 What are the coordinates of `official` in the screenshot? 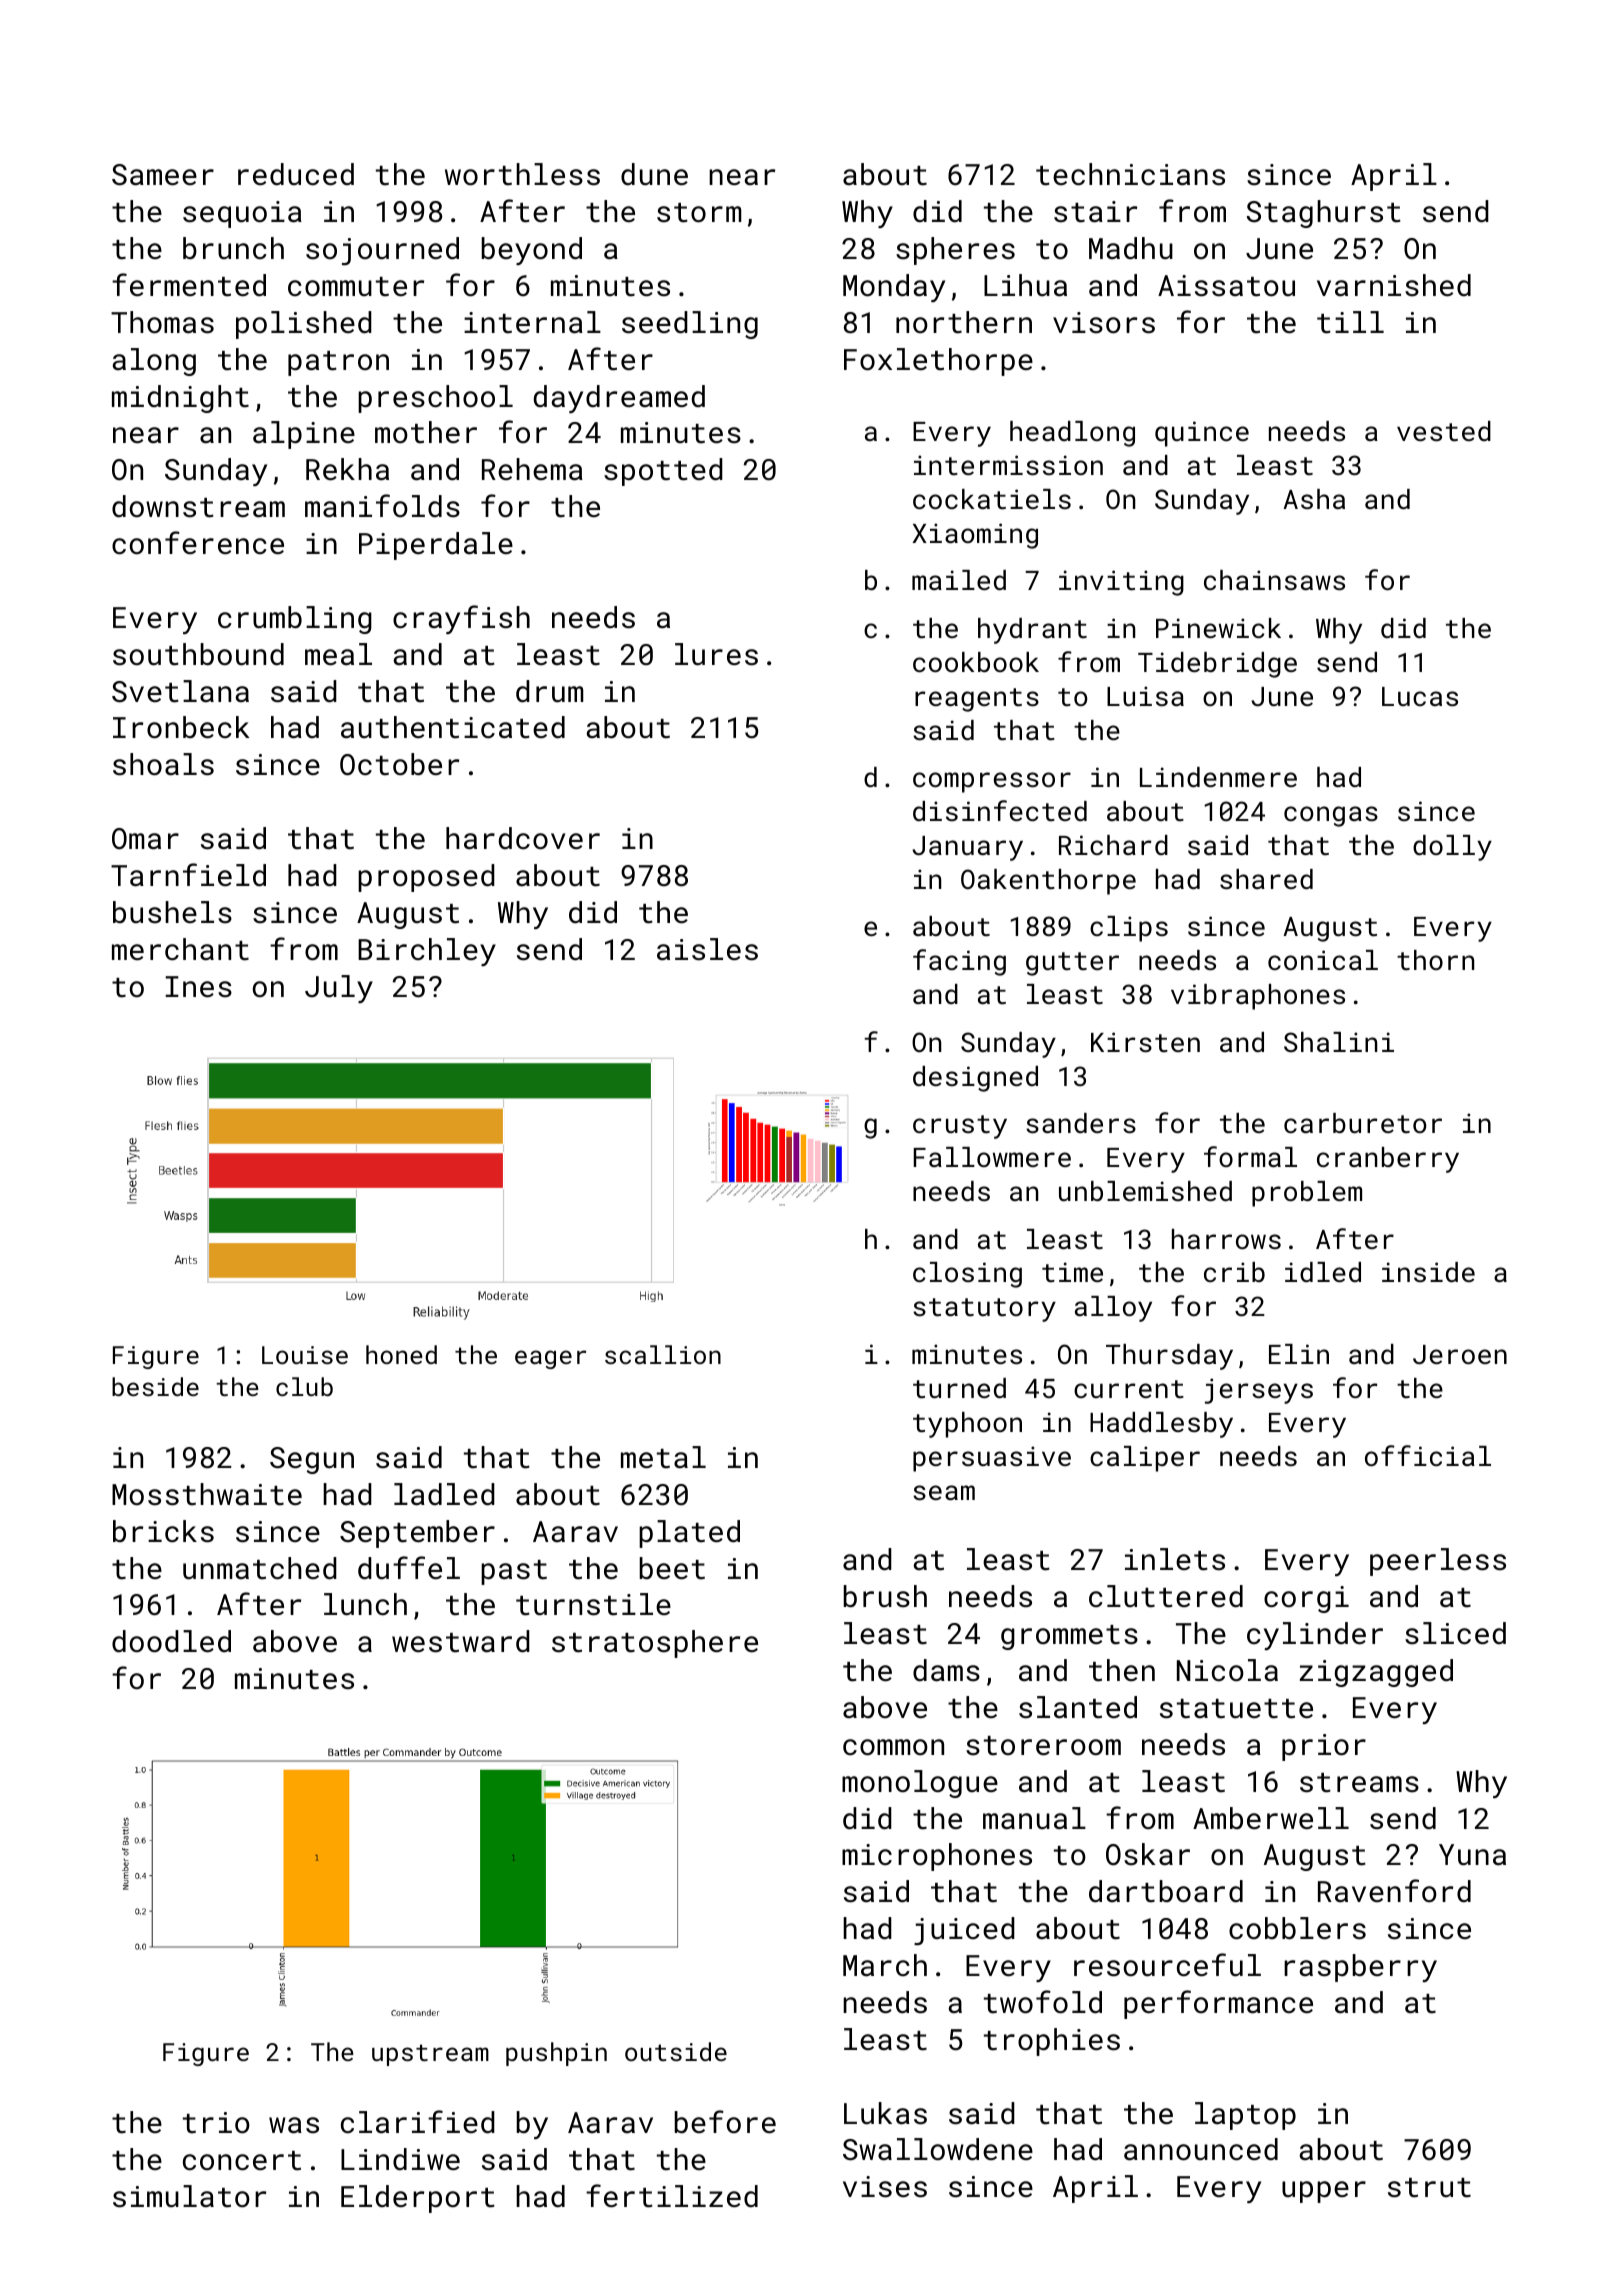 It's located at (1428, 1455).
